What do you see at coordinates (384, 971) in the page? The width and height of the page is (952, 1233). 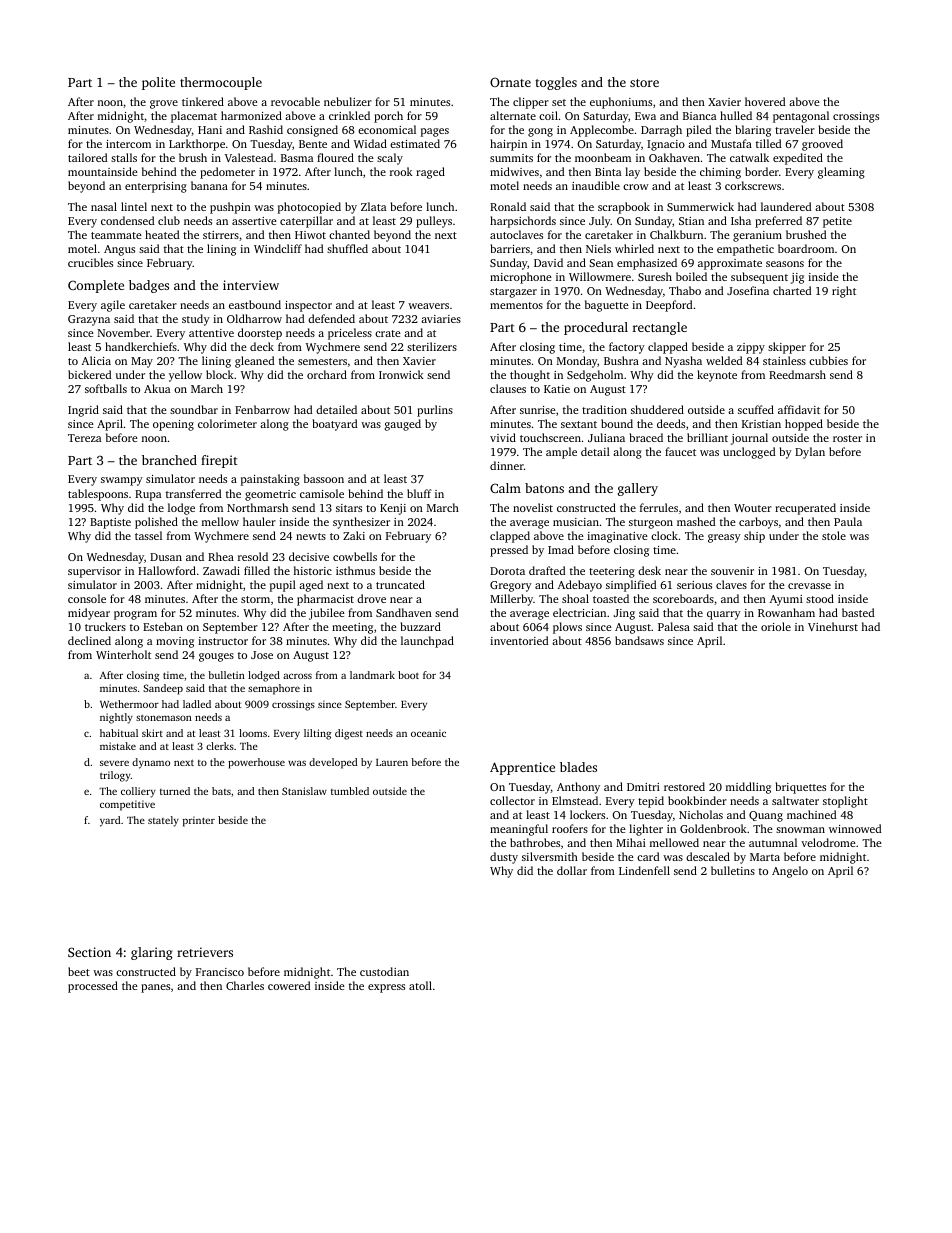 I see `custodian` at bounding box center [384, 971].
